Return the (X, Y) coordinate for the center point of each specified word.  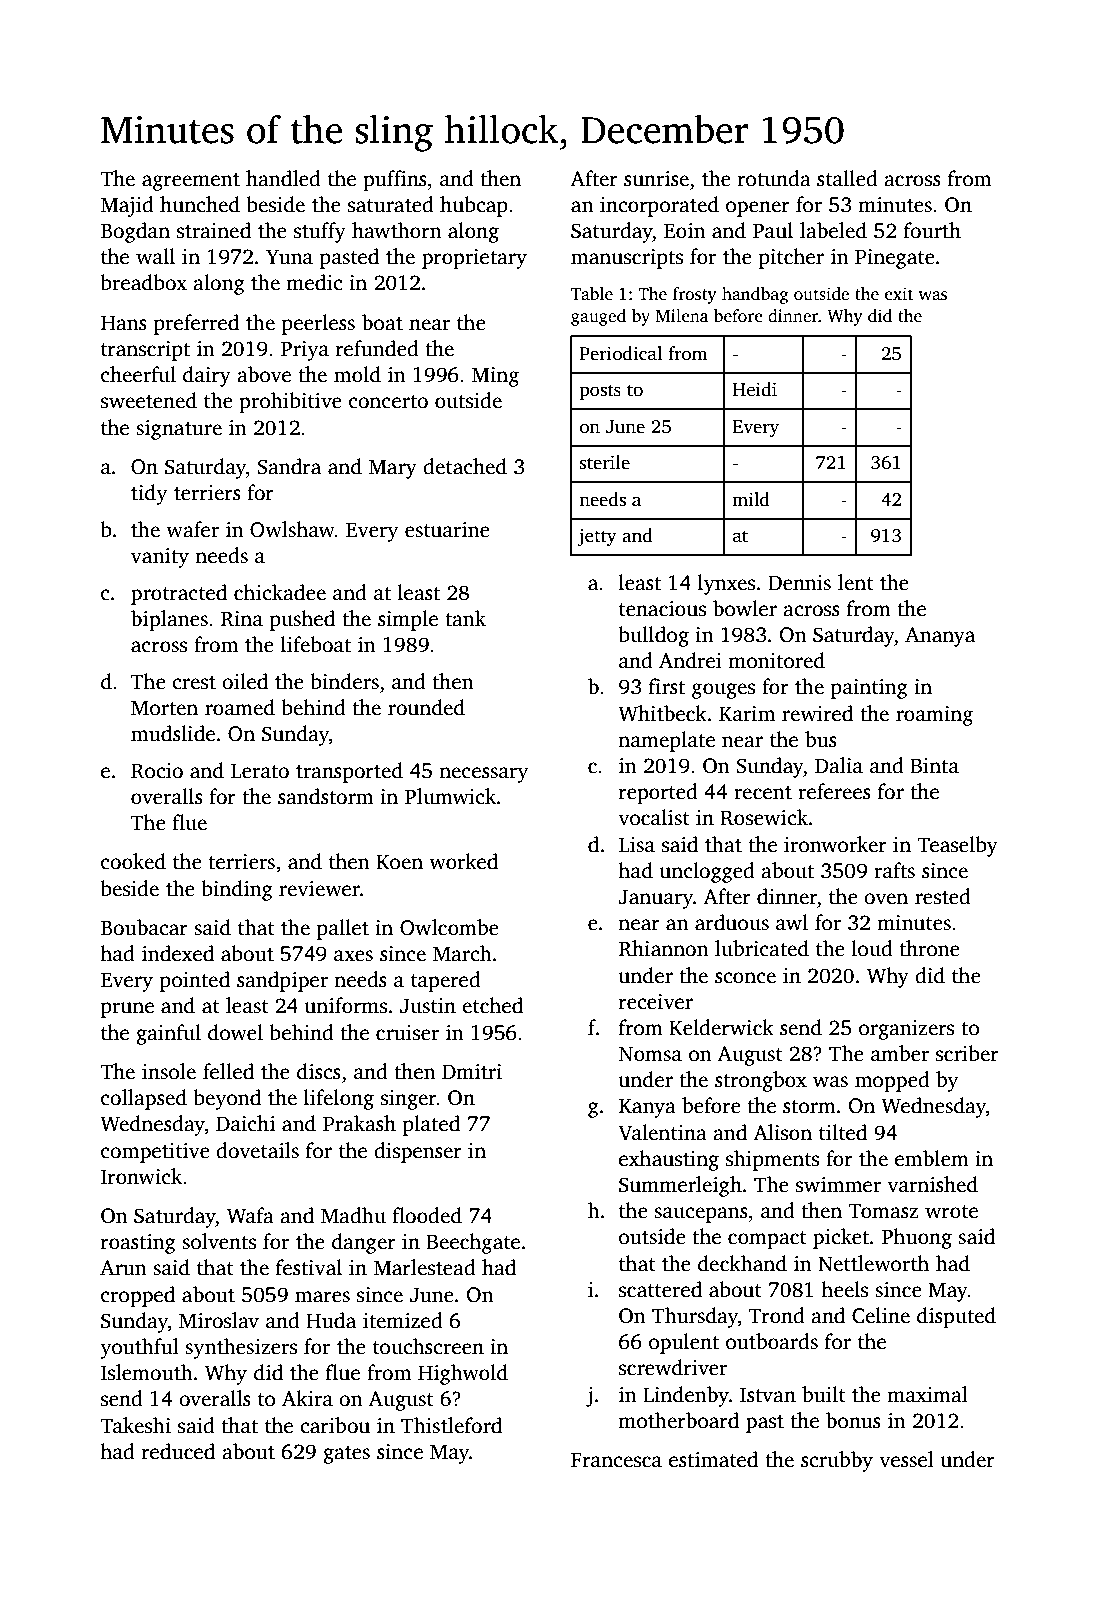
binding (237, 890)
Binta (934, 766)
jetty (597, 537)
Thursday (695, 1317)
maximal (927, 1394)
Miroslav (219, 1320)
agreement (191, 182)
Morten (164, 708)
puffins (395, 180)
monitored (776, 660)
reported (658, 793)
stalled (847, 178)
